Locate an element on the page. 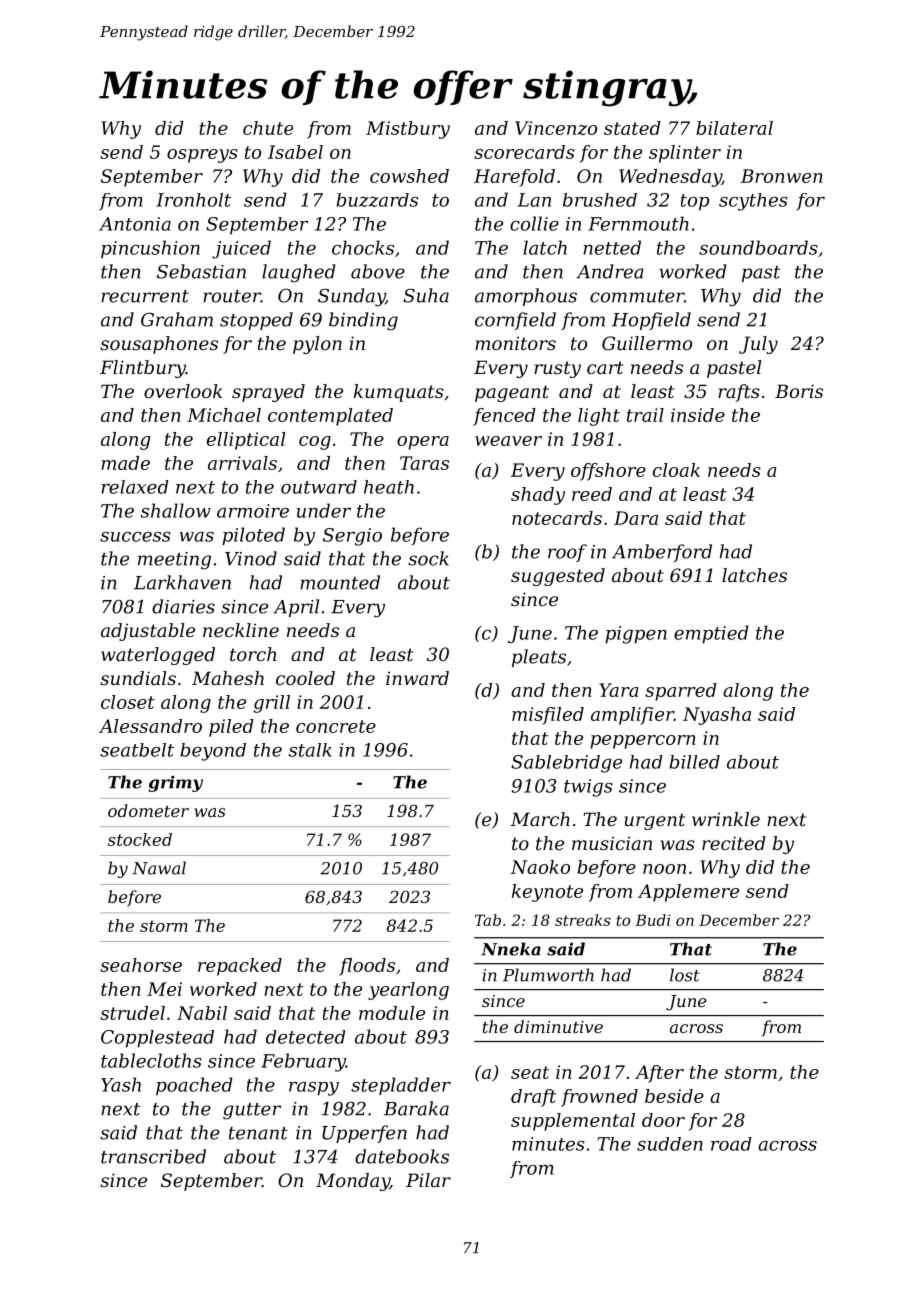 The width and height of the document is (924, 1308). bilateral is located at coordinates (734, 128).
